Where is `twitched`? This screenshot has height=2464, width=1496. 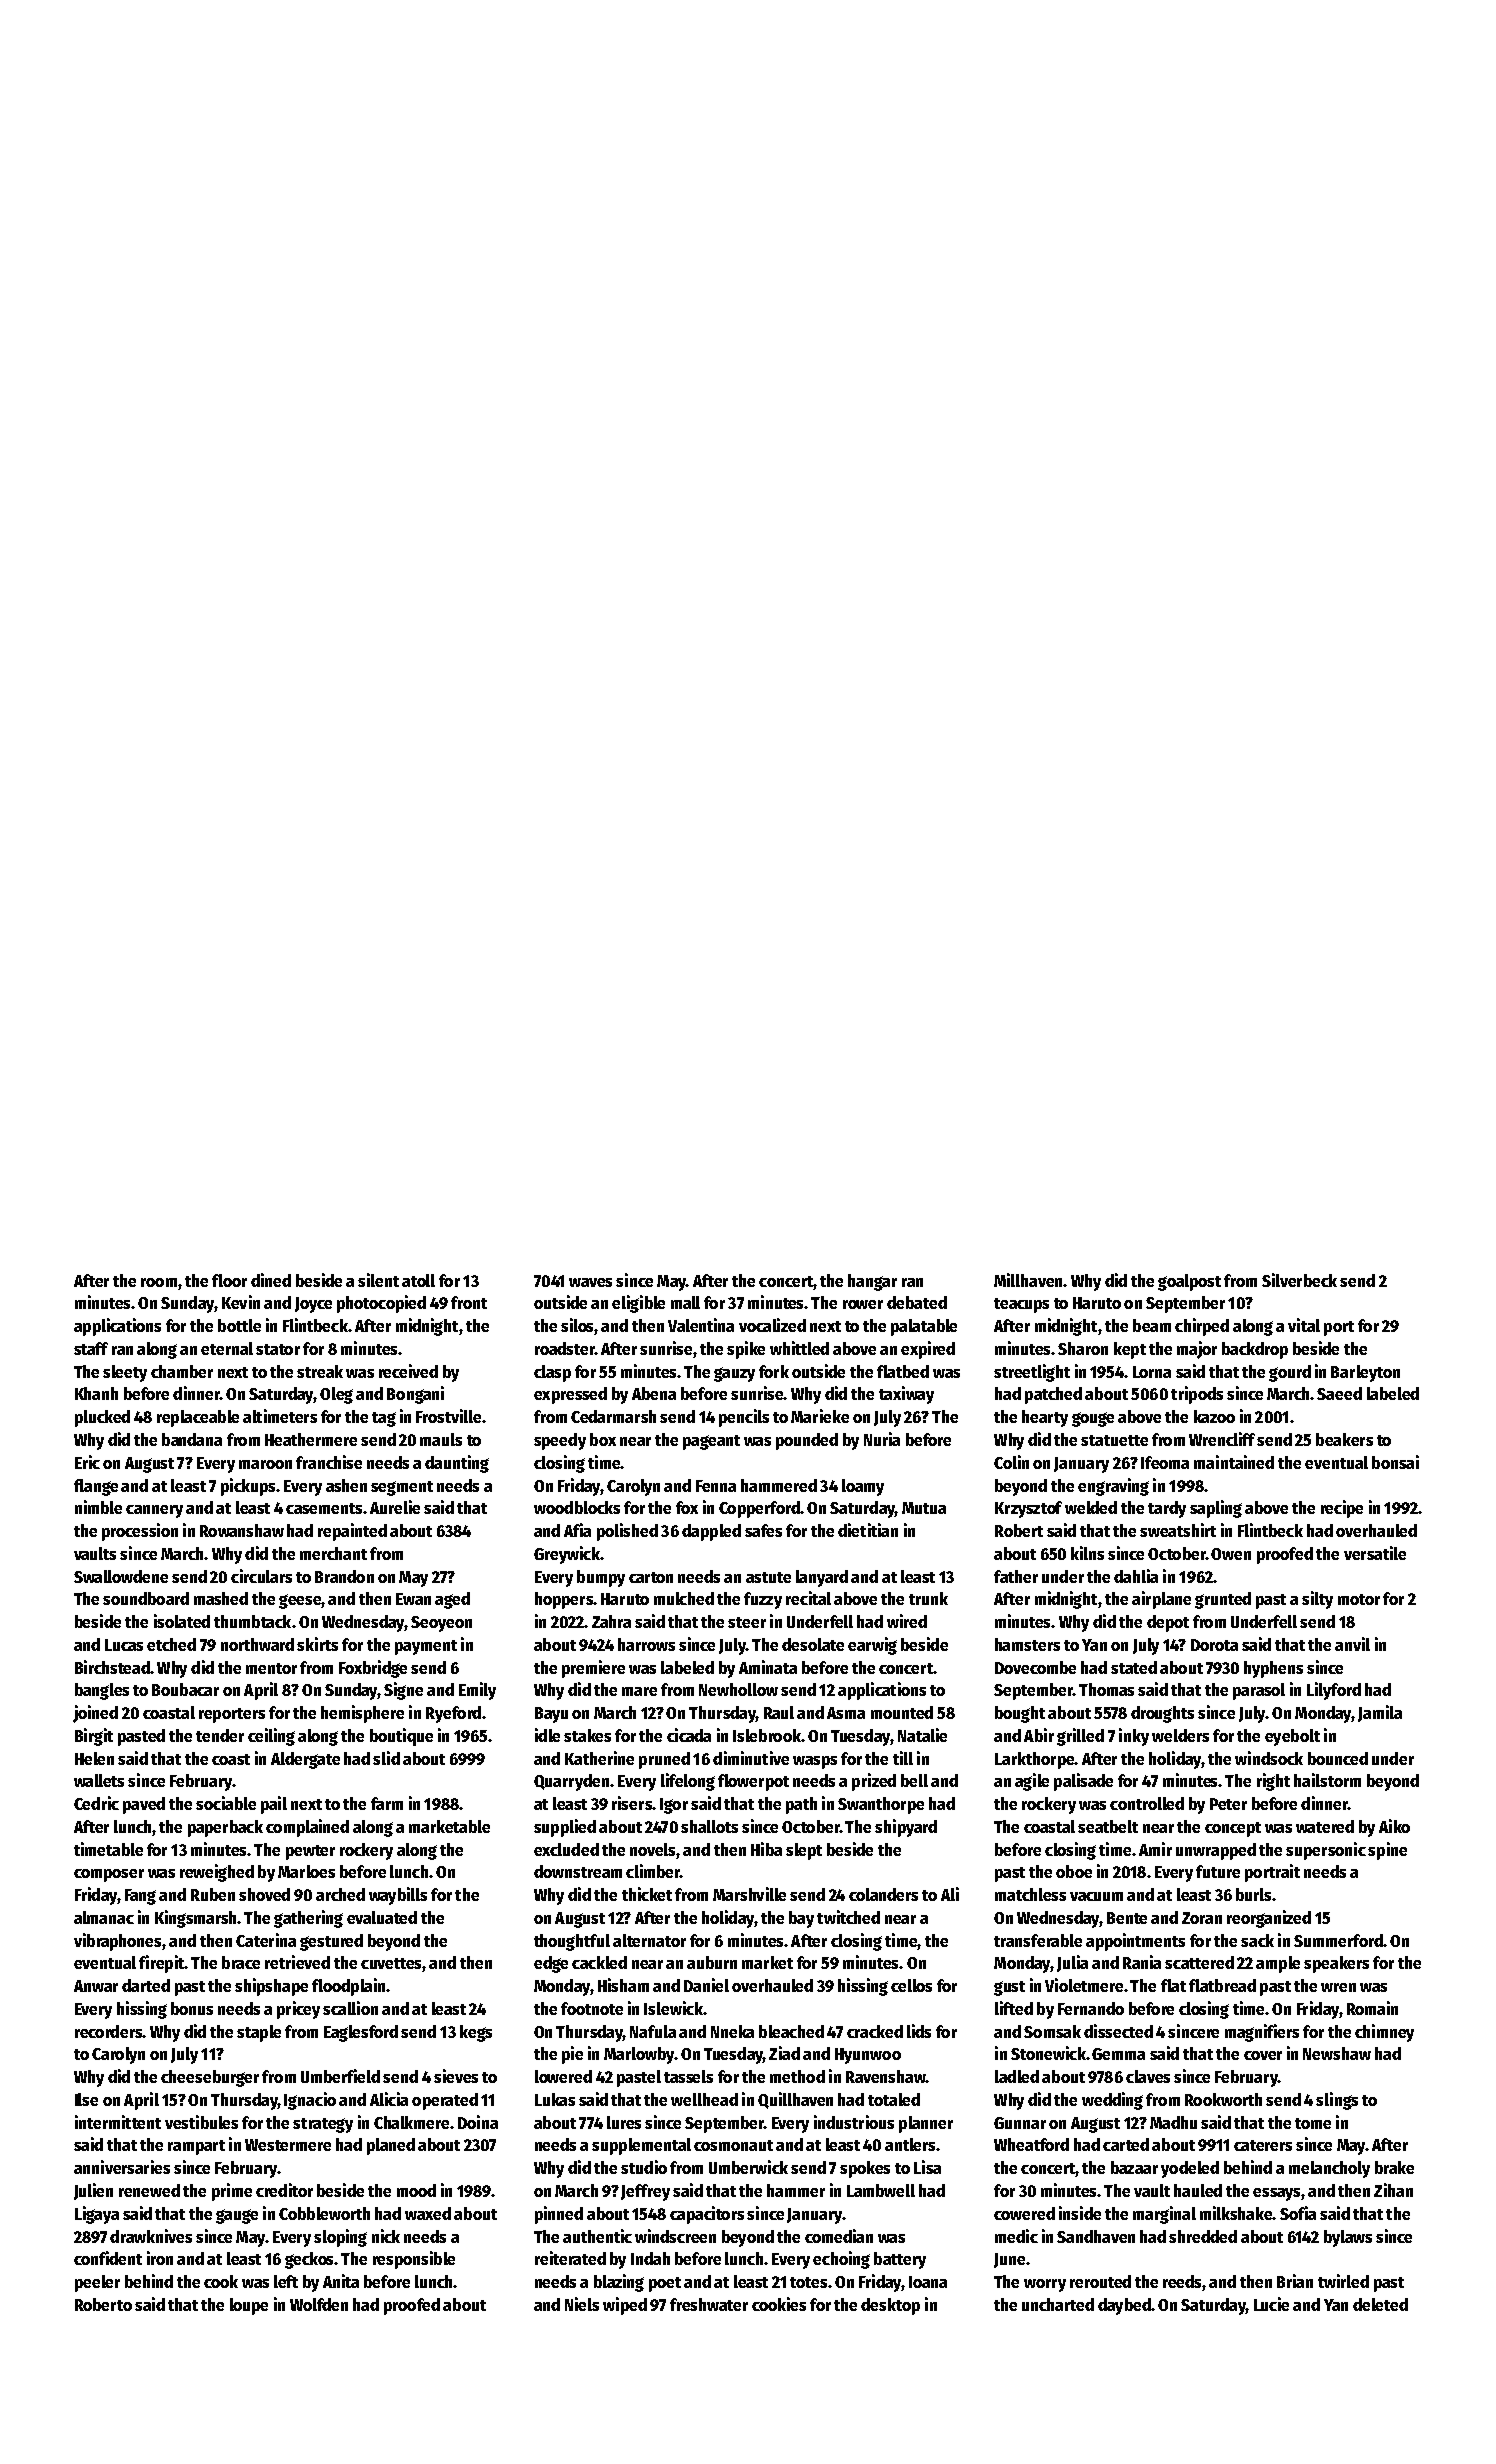
twitched is located at coordinates (848, 1917).
